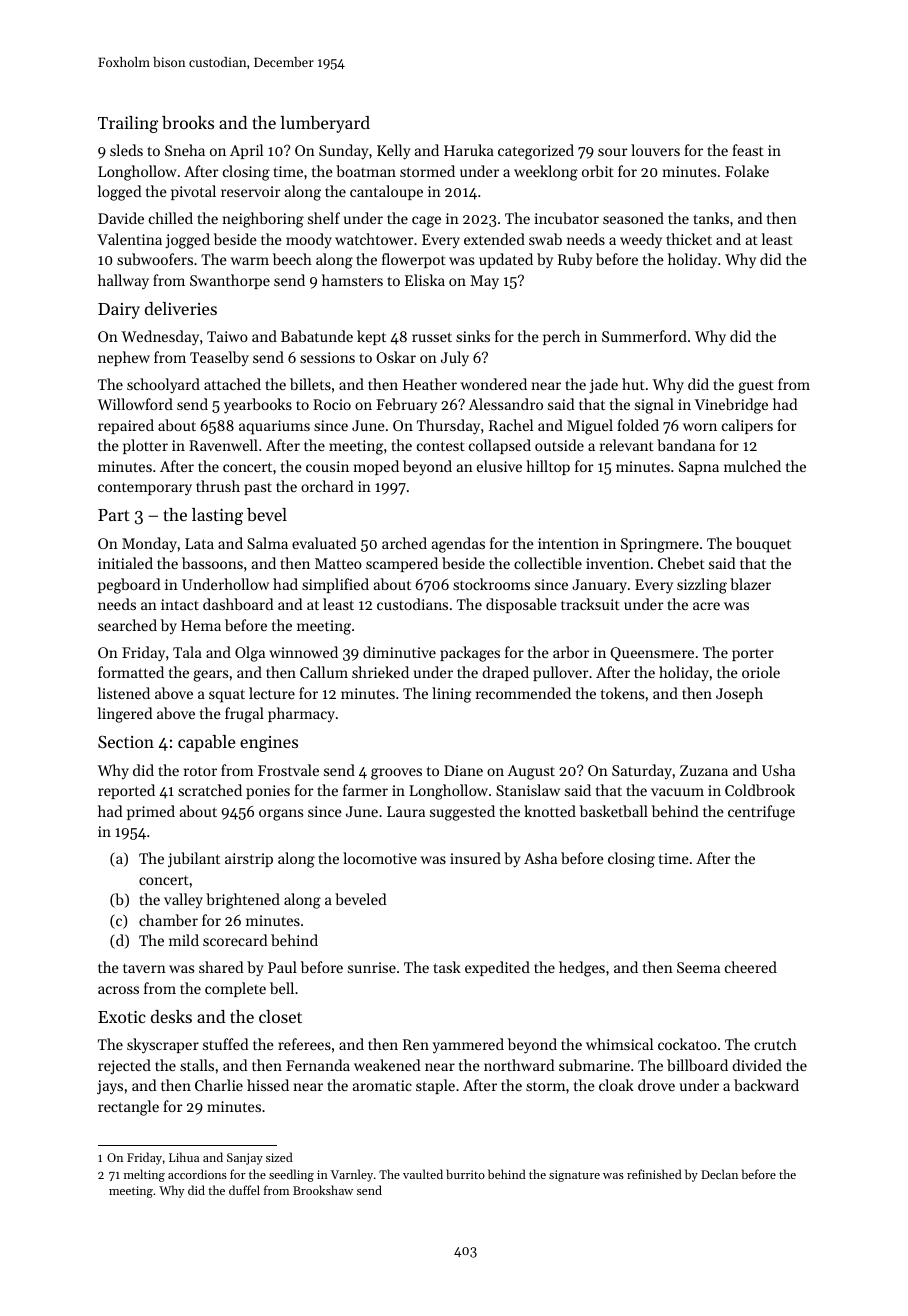 This screenshot has width=908, height=1316. Describe the element at coordinates (523, 693) in the screenshot. I see `recommended` at that location.
